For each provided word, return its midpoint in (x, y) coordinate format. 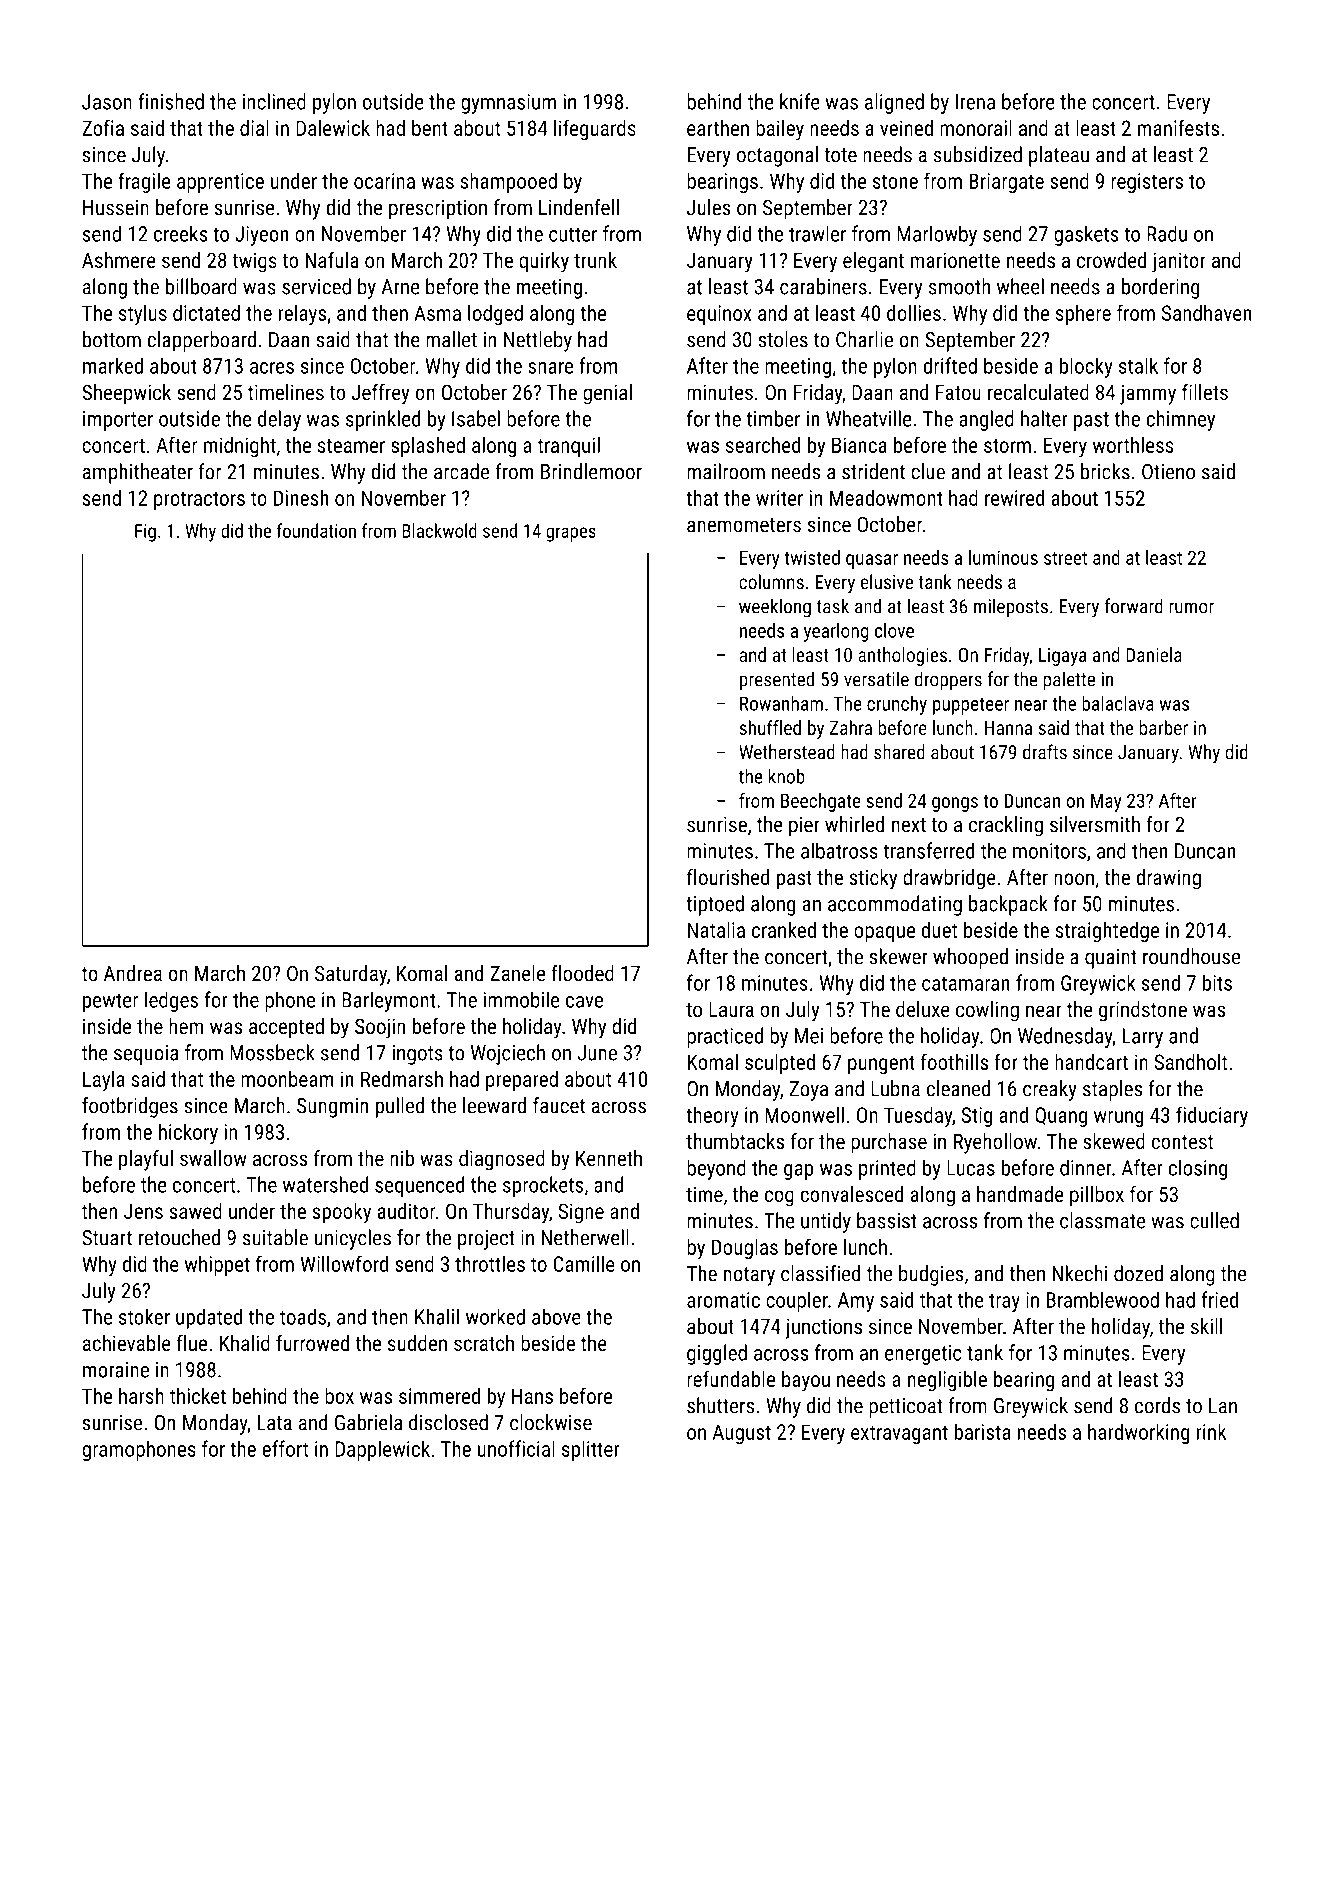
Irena (975, 102)
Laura (731, 1009)
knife (800, 101)
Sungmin (332, 1108)
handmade (1020, 1194)
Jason (107, 102)
